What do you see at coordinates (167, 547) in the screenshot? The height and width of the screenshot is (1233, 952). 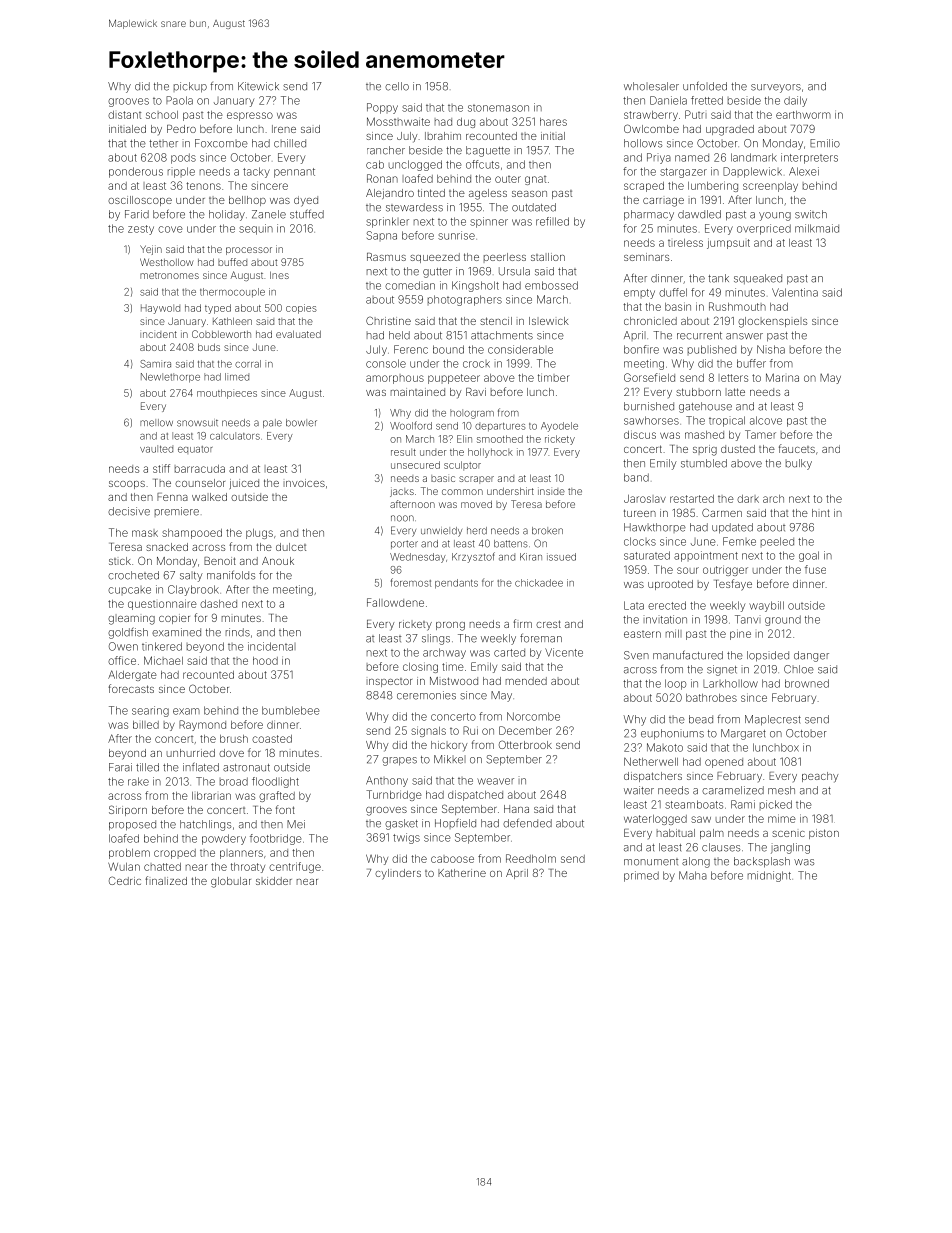 I see `snacked` at bounding box center [167, 547].
